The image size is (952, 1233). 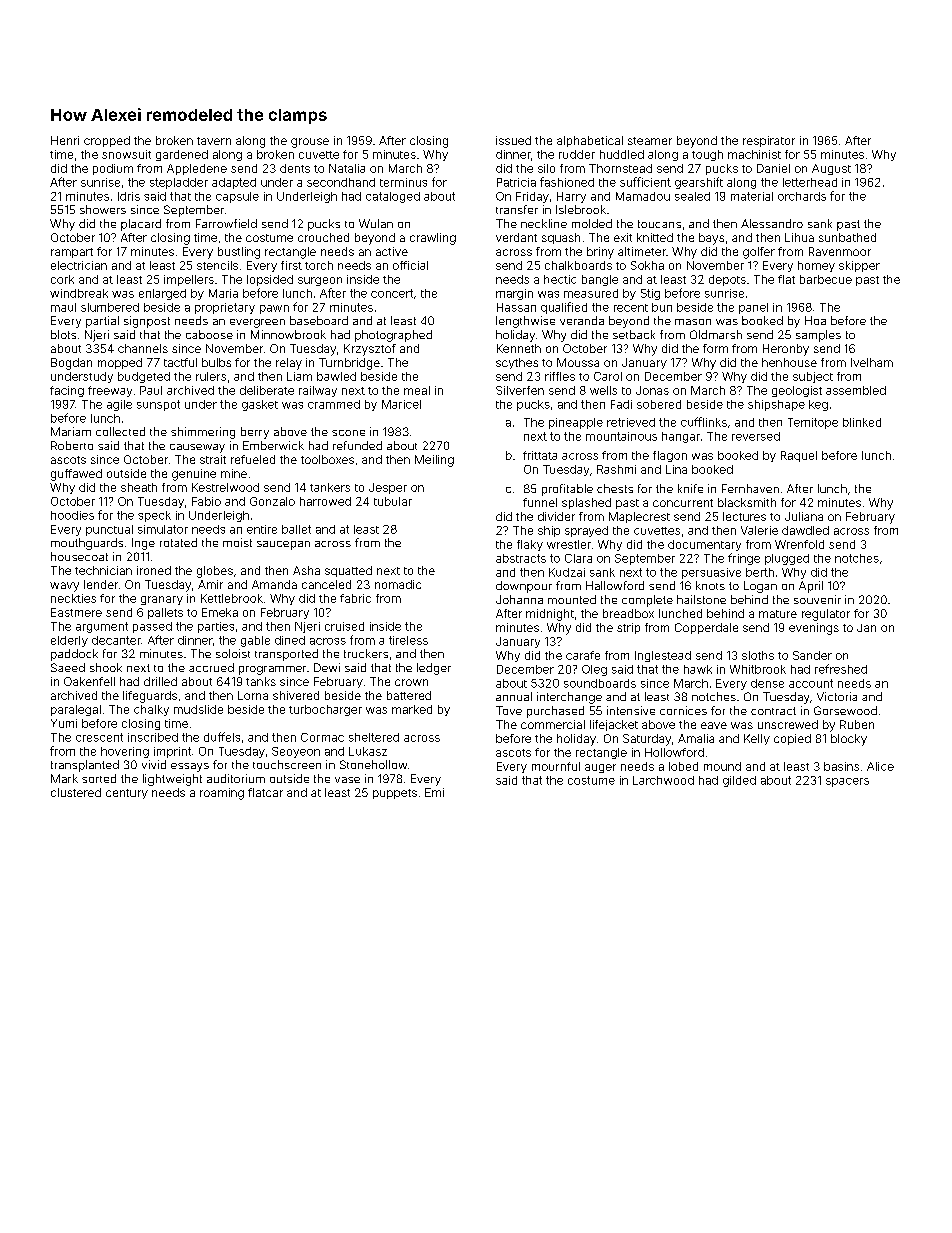 What do you see at coordinates (71, 364) in the document?
I see `Bogdan` at bounding box center [71, 364].
